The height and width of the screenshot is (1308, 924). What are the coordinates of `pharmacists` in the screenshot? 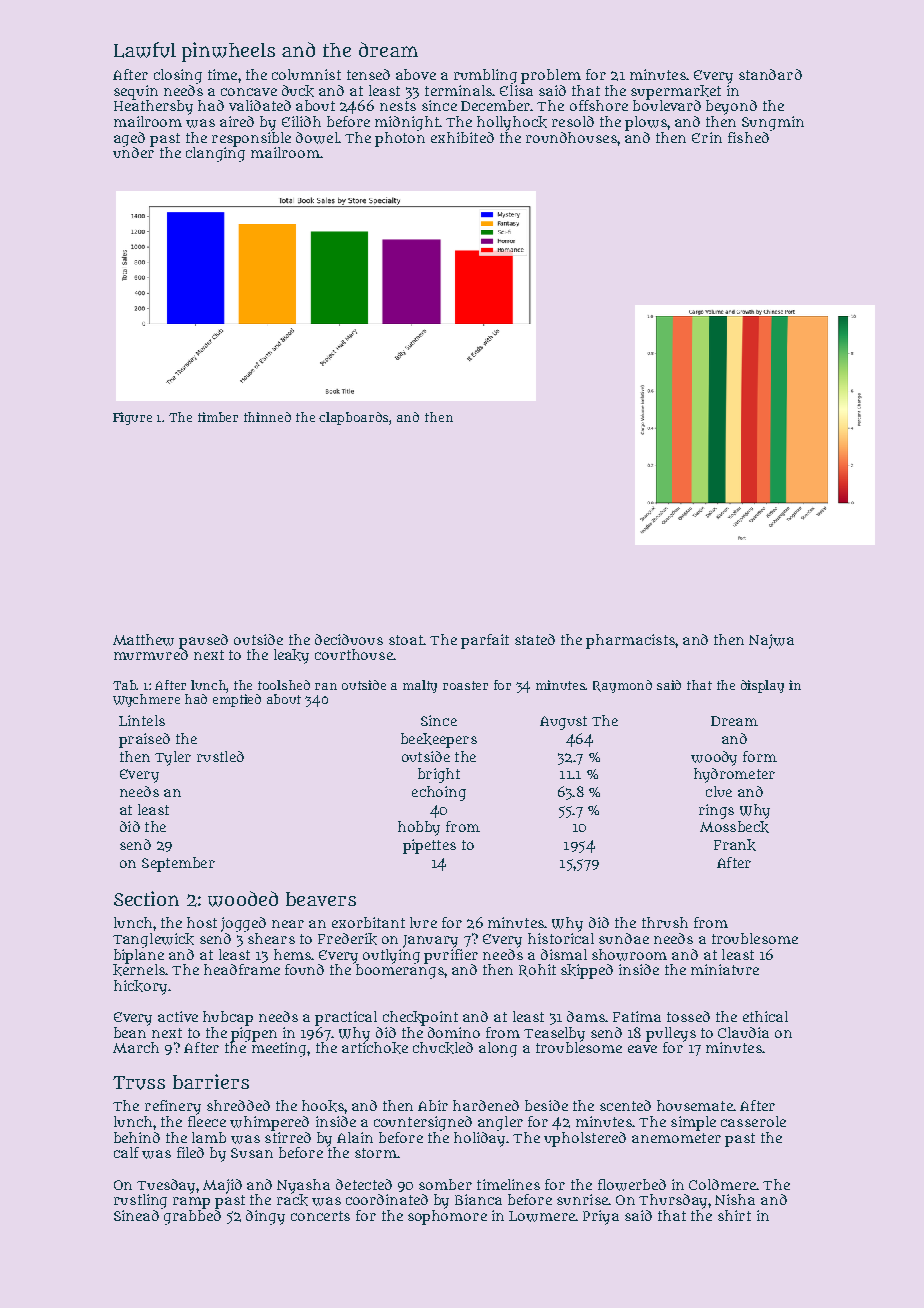 It's located at (631, 641).
